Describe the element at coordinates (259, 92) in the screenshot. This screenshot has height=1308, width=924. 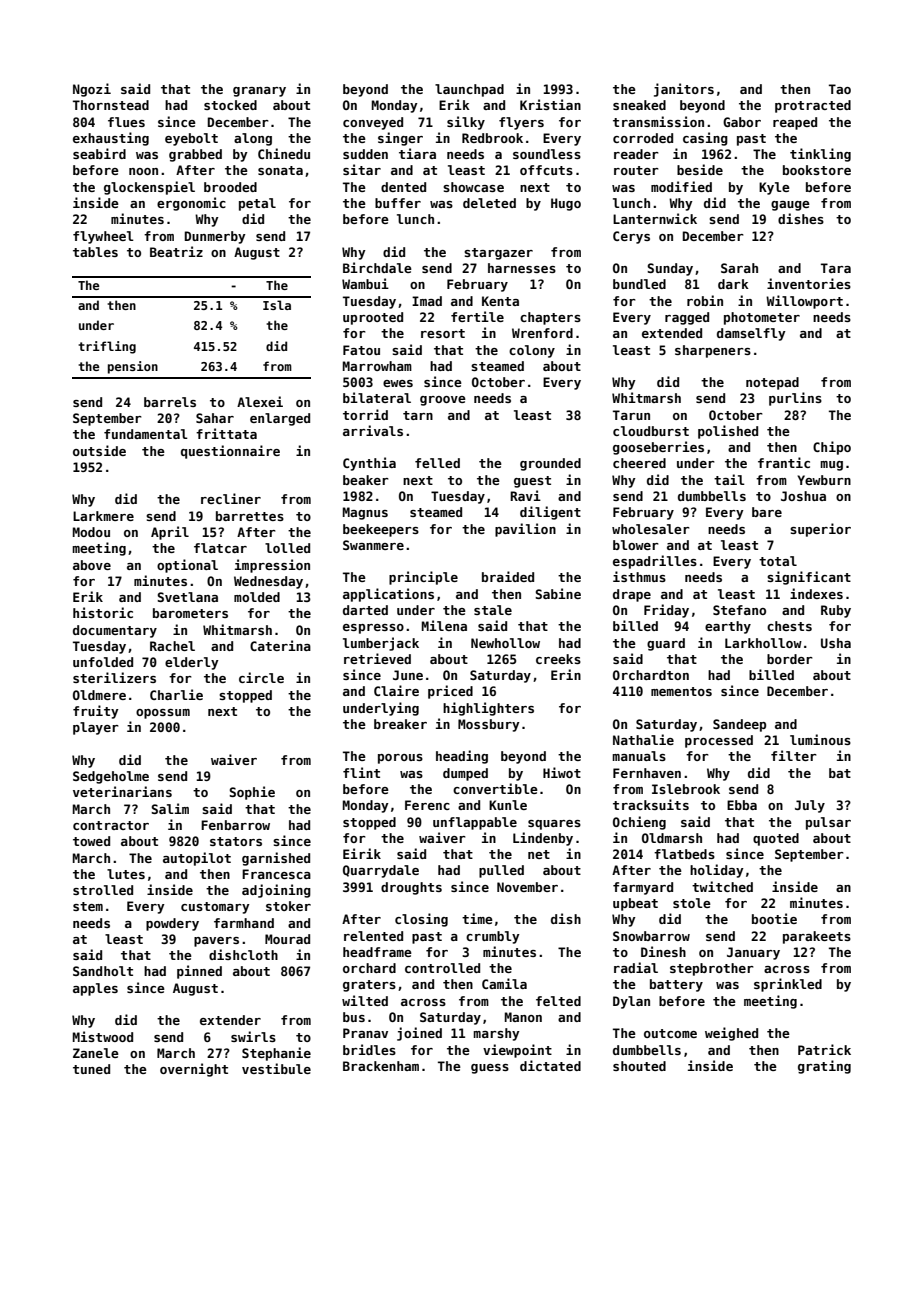
I see `granary` at that location.
